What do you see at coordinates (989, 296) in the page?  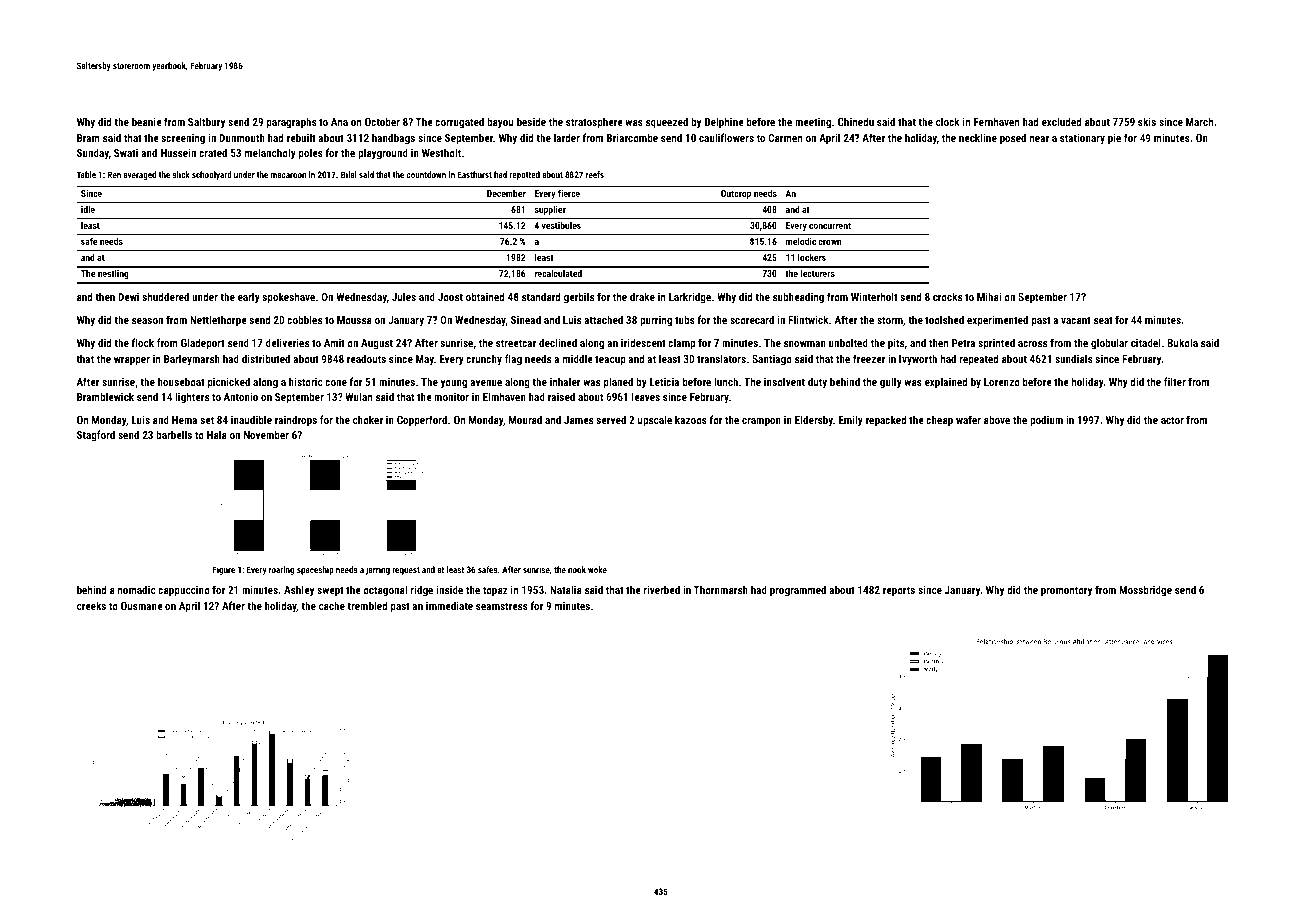 I see `Mihai` at bounding box center [989, 296].
